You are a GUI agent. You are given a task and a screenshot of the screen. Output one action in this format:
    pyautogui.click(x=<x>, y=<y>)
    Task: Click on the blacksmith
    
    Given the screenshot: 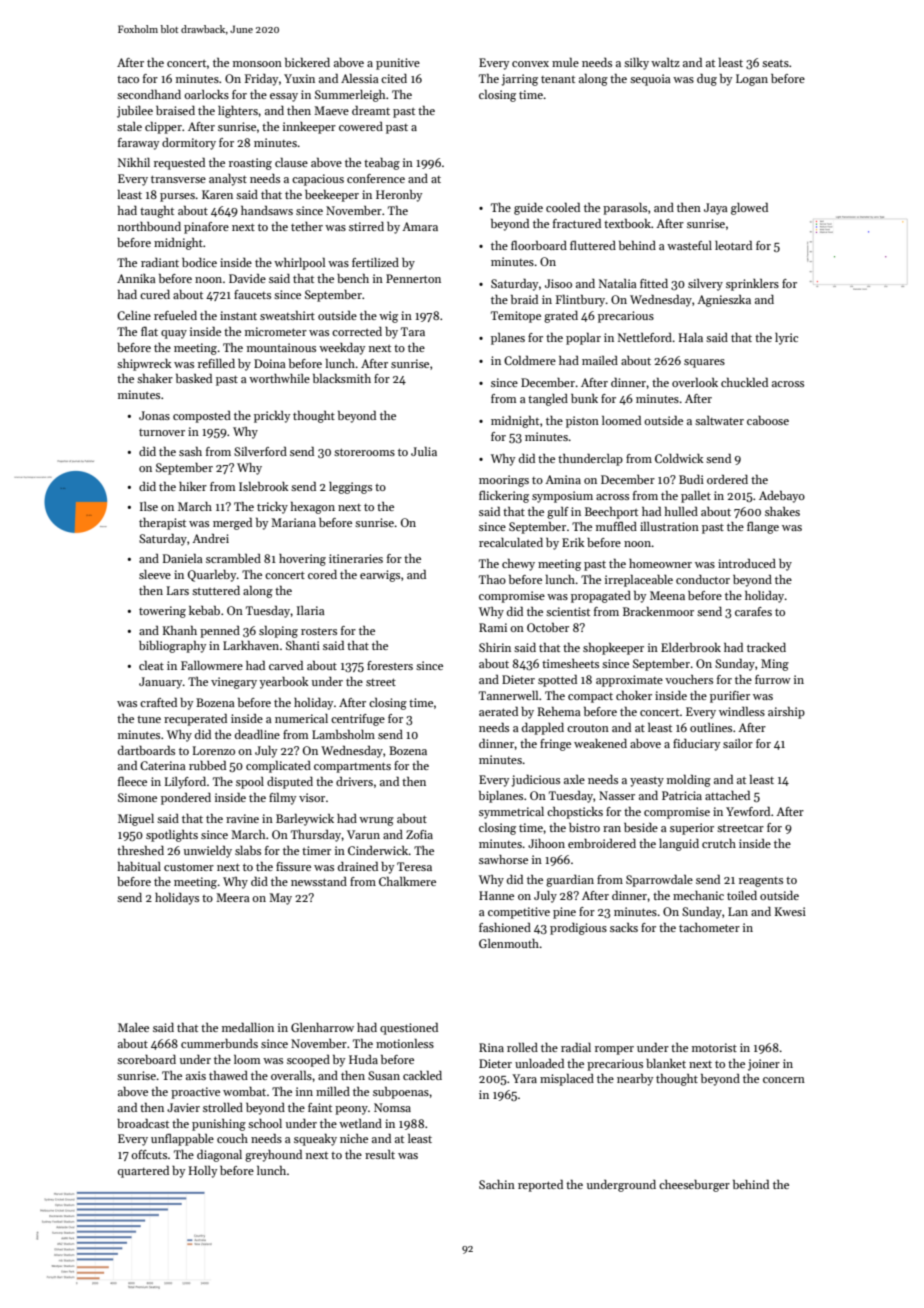 What is the action you would take?
    pyautogui.click(x=342, y=378)
